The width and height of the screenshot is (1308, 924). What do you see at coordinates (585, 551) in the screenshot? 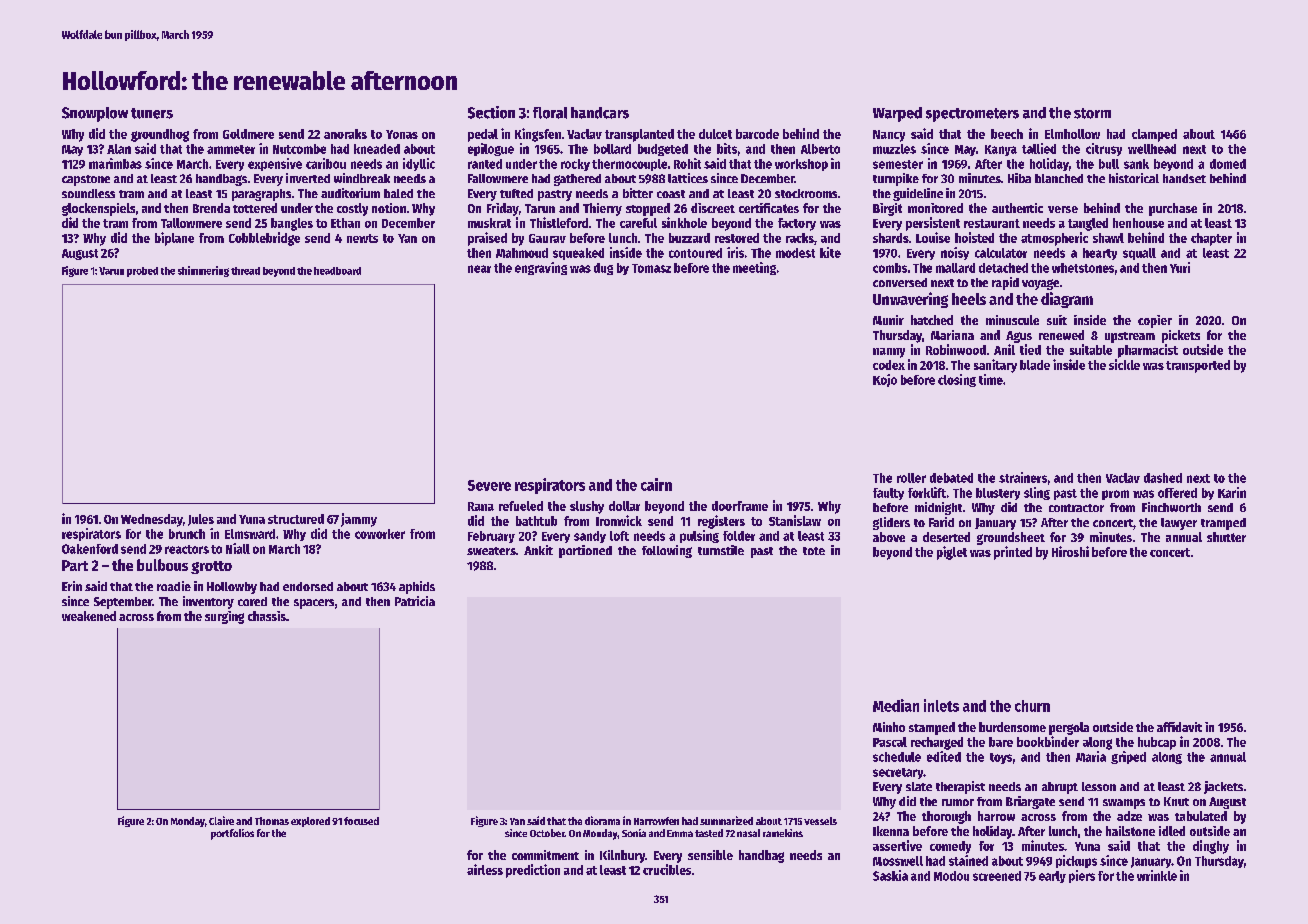
I see `portioned` at bounding box center [585, 551].
